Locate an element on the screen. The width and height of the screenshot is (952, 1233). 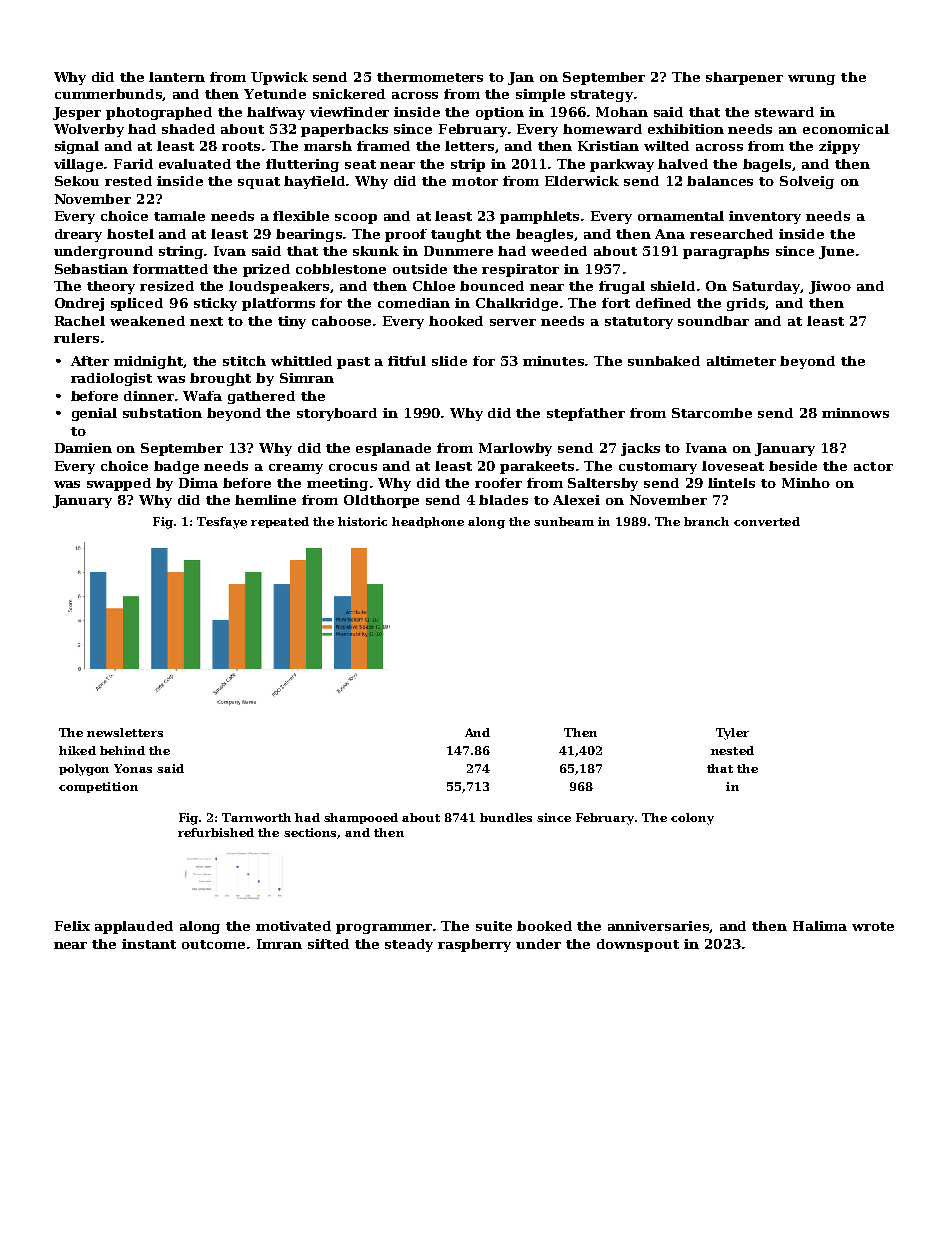
Yetunde is located at coordinates (275, 94).
